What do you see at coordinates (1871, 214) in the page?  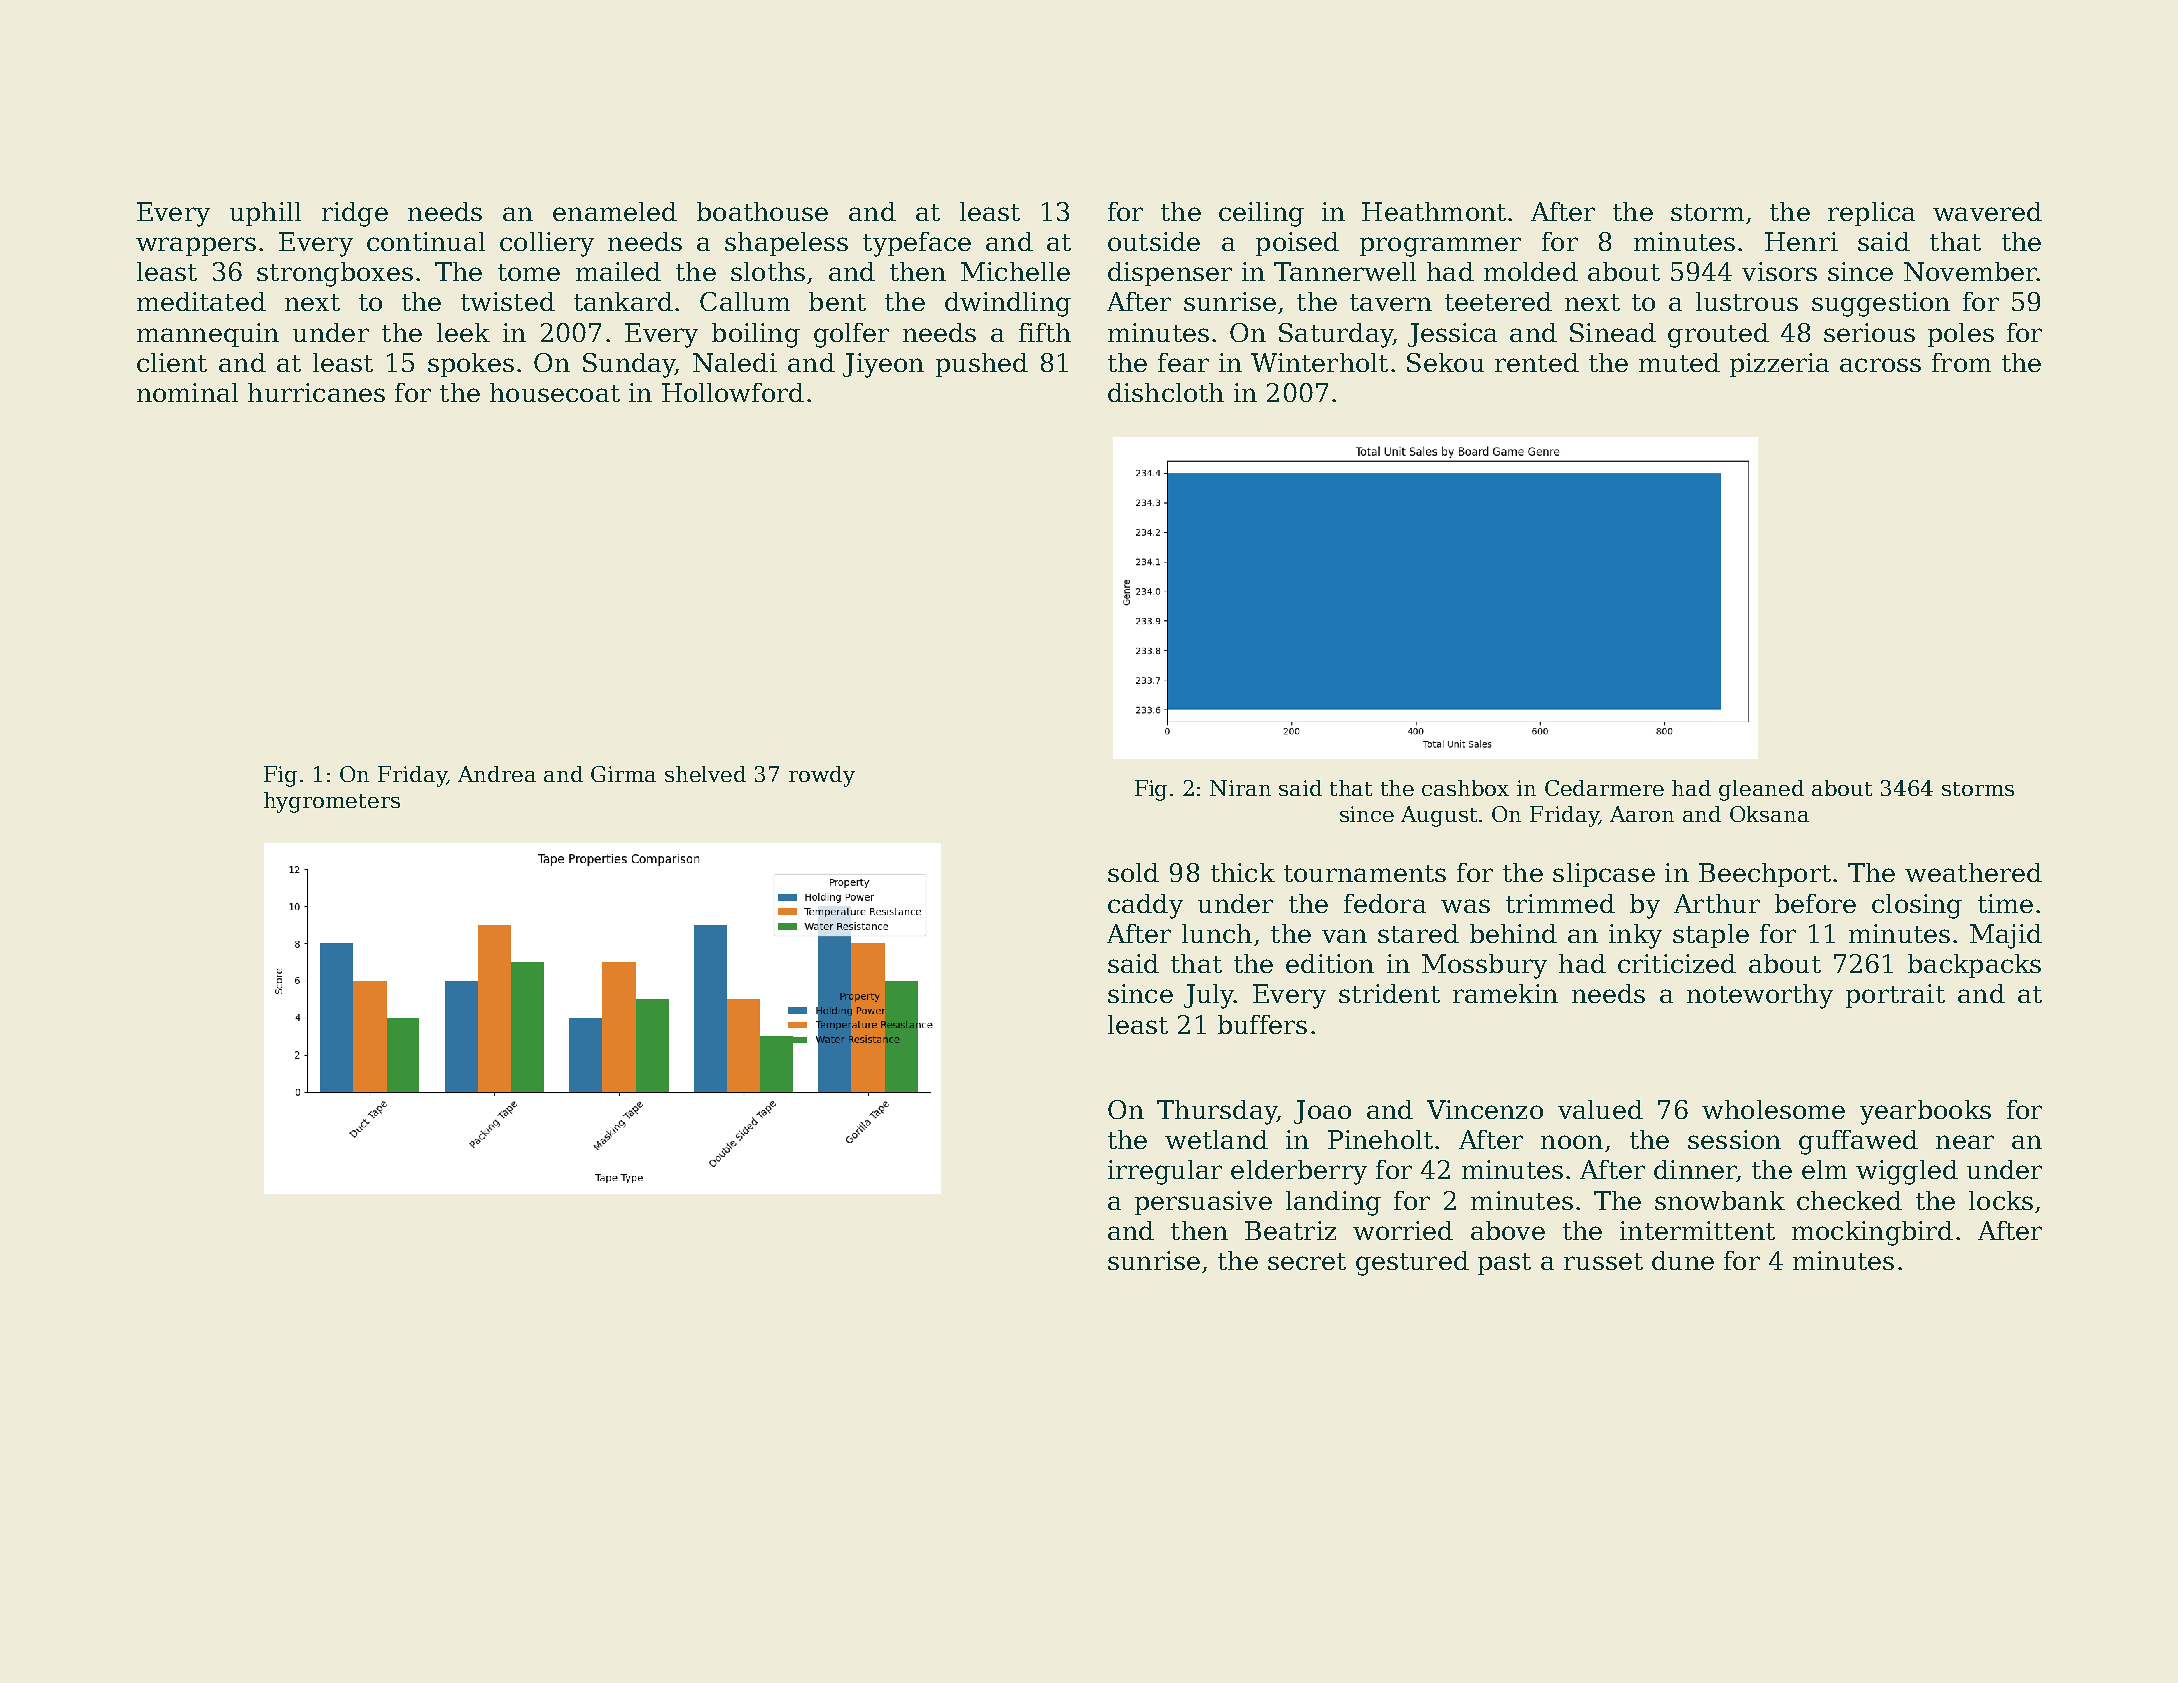 I see `replica` at bounding box center [1871, 214].
